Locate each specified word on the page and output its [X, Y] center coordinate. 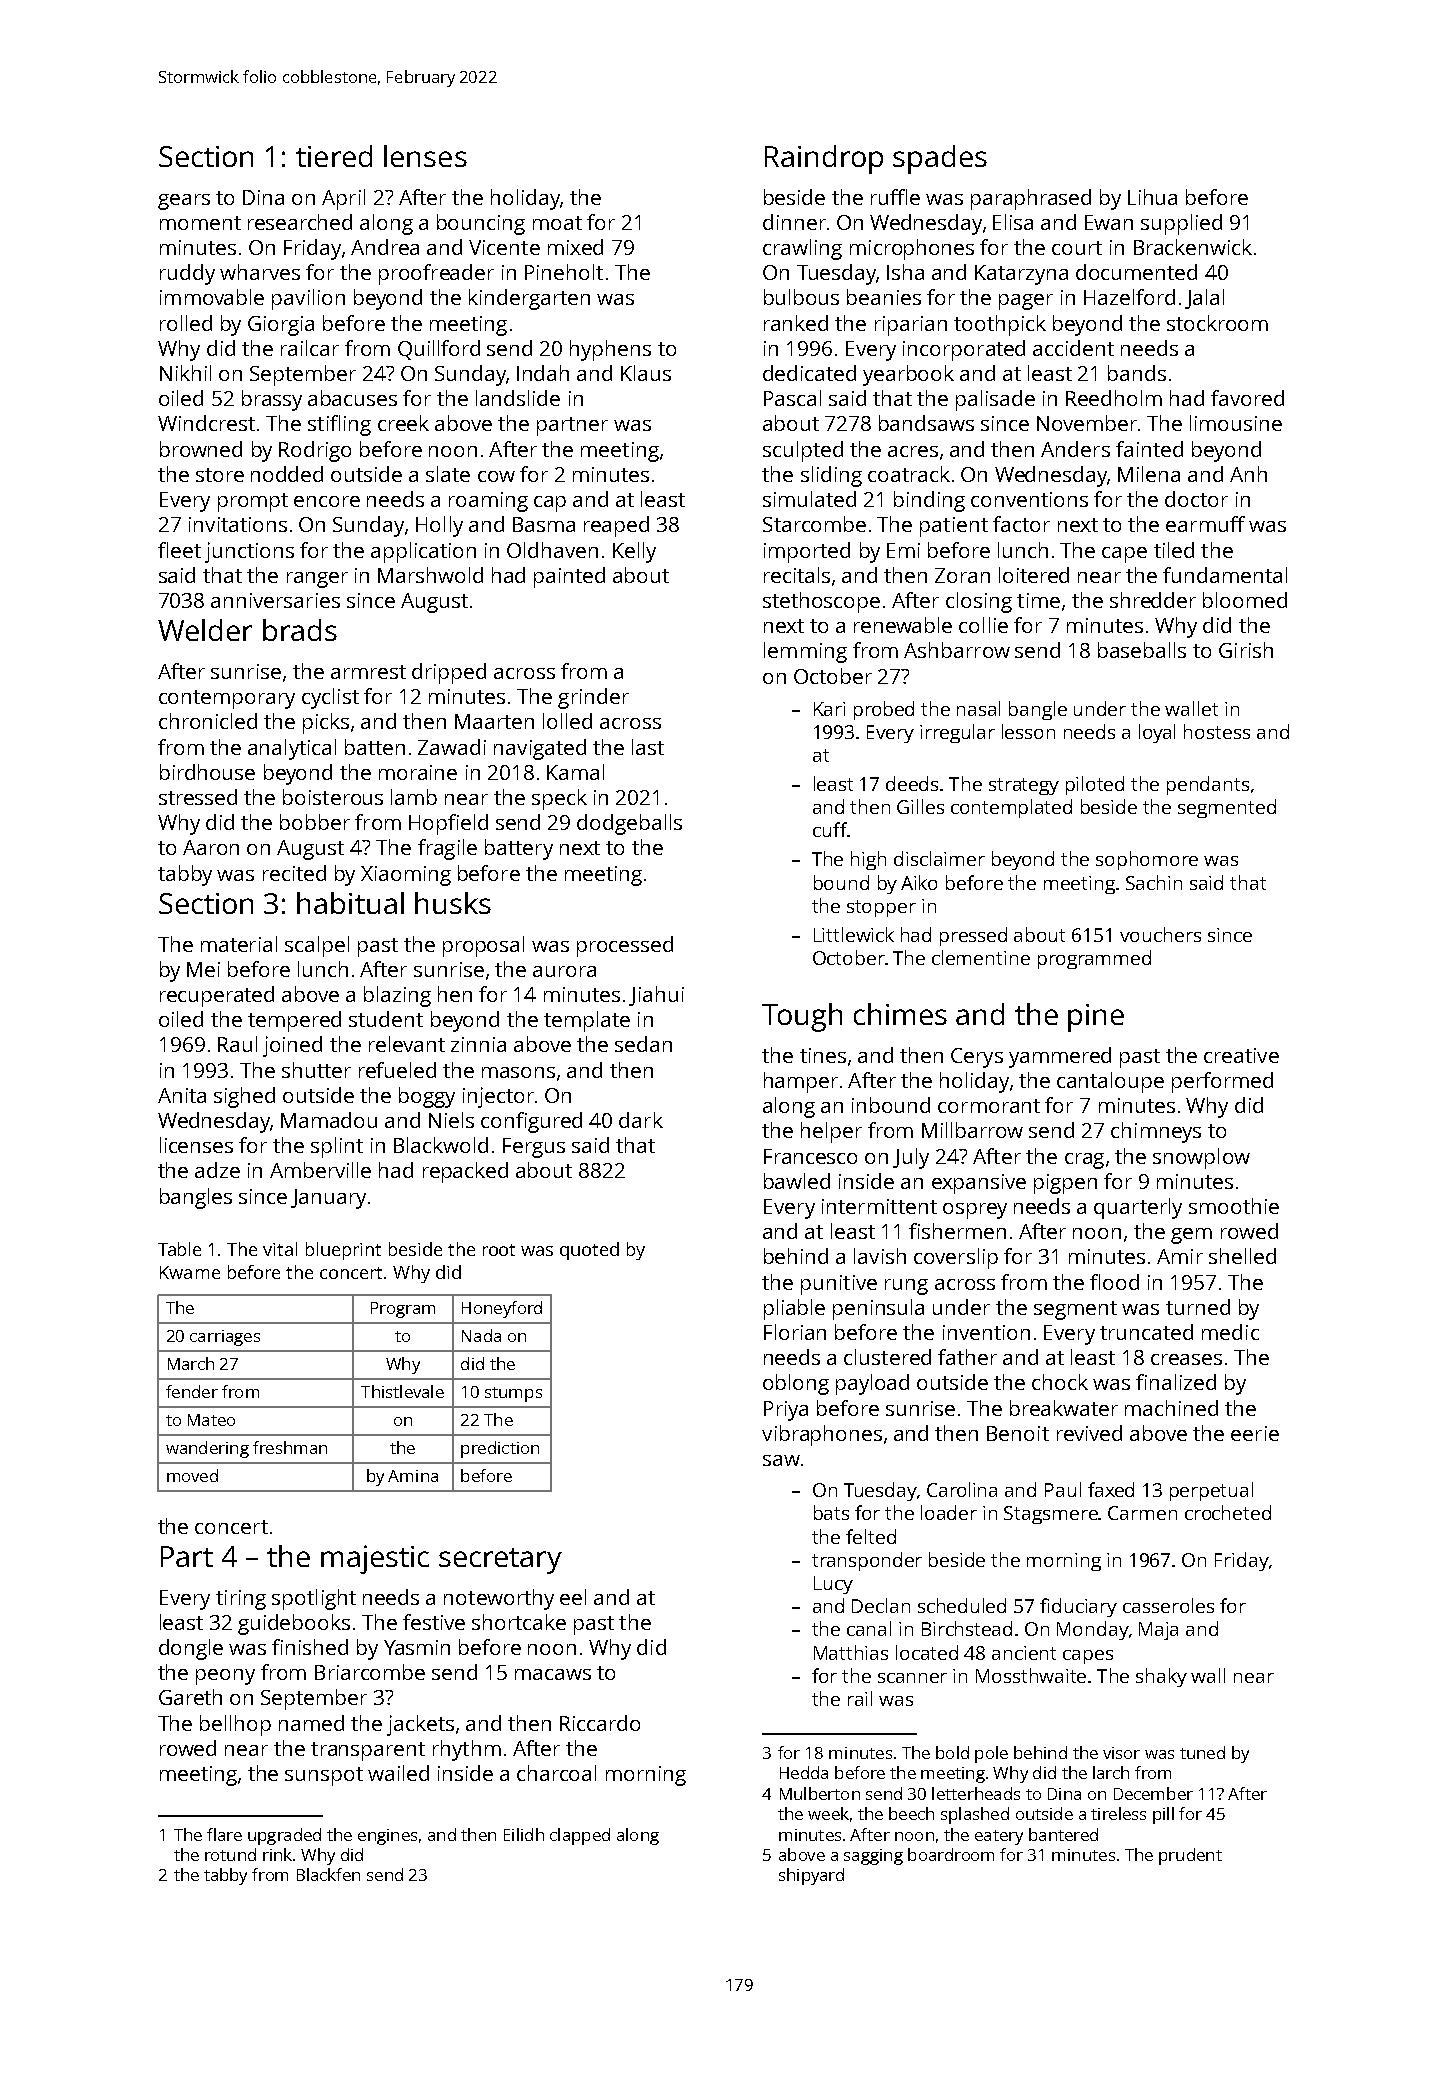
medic [1230, 1332]
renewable [903, 625]
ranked [796, 323]
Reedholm [1114, 398]
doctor [1196, 499]
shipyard [811, 1876]
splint [337, 1147]
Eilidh [524, 1834]
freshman [290, 1447]
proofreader [436, 274]
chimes [900, 1014]
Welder [205, 630]
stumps [513, 1394]
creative [1241, 1055]
